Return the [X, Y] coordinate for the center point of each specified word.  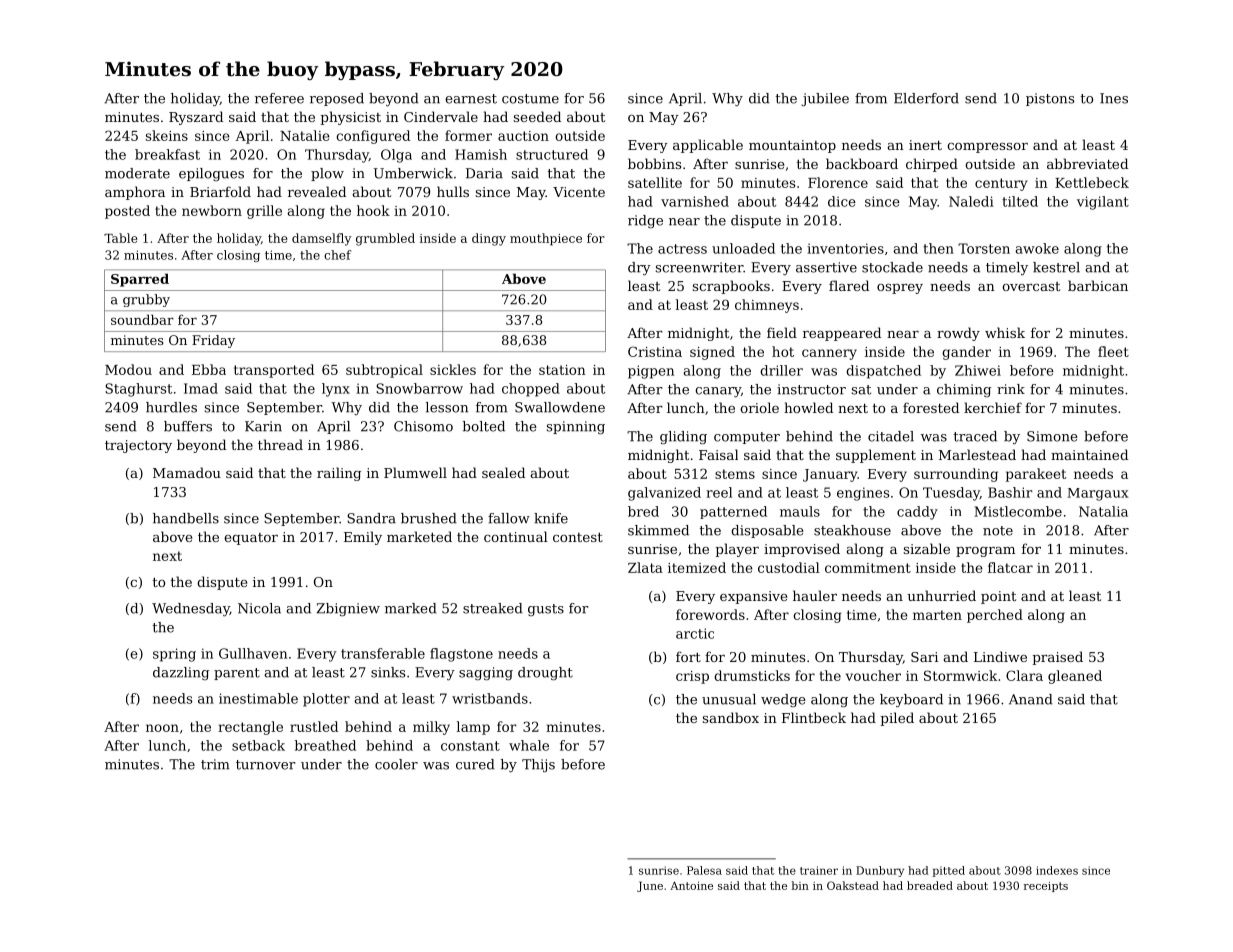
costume [530, 99]
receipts [1046, 887]
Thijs [538, 765]
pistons [1050, 99]
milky [431, 728]
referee [279, 98]
